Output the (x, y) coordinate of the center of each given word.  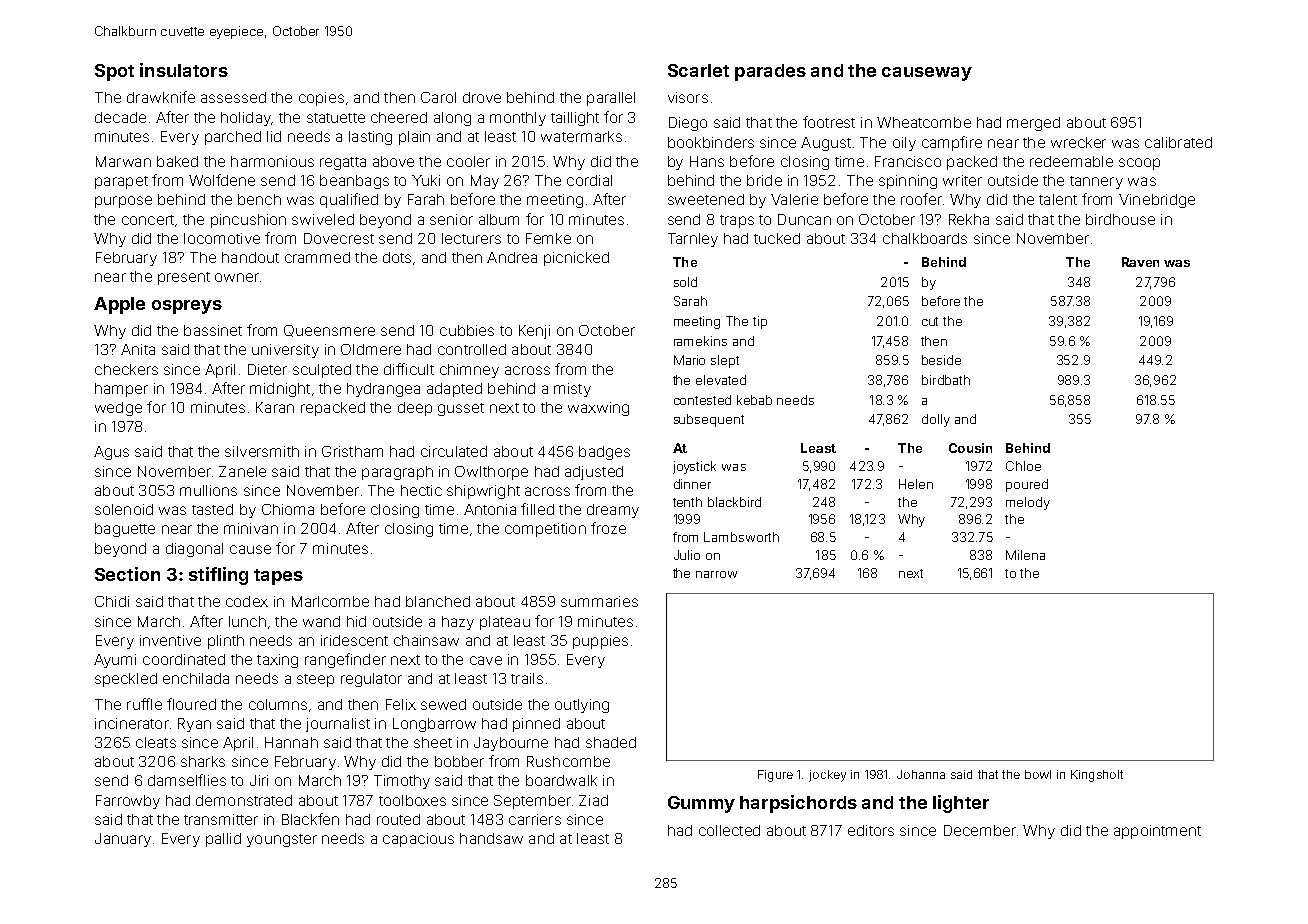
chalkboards (925, 238)
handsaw (491, 838)
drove (482, 97)
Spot (114, 72)
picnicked (576, 259)
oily (904, 144)
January (123, 840)
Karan (275, 407)
